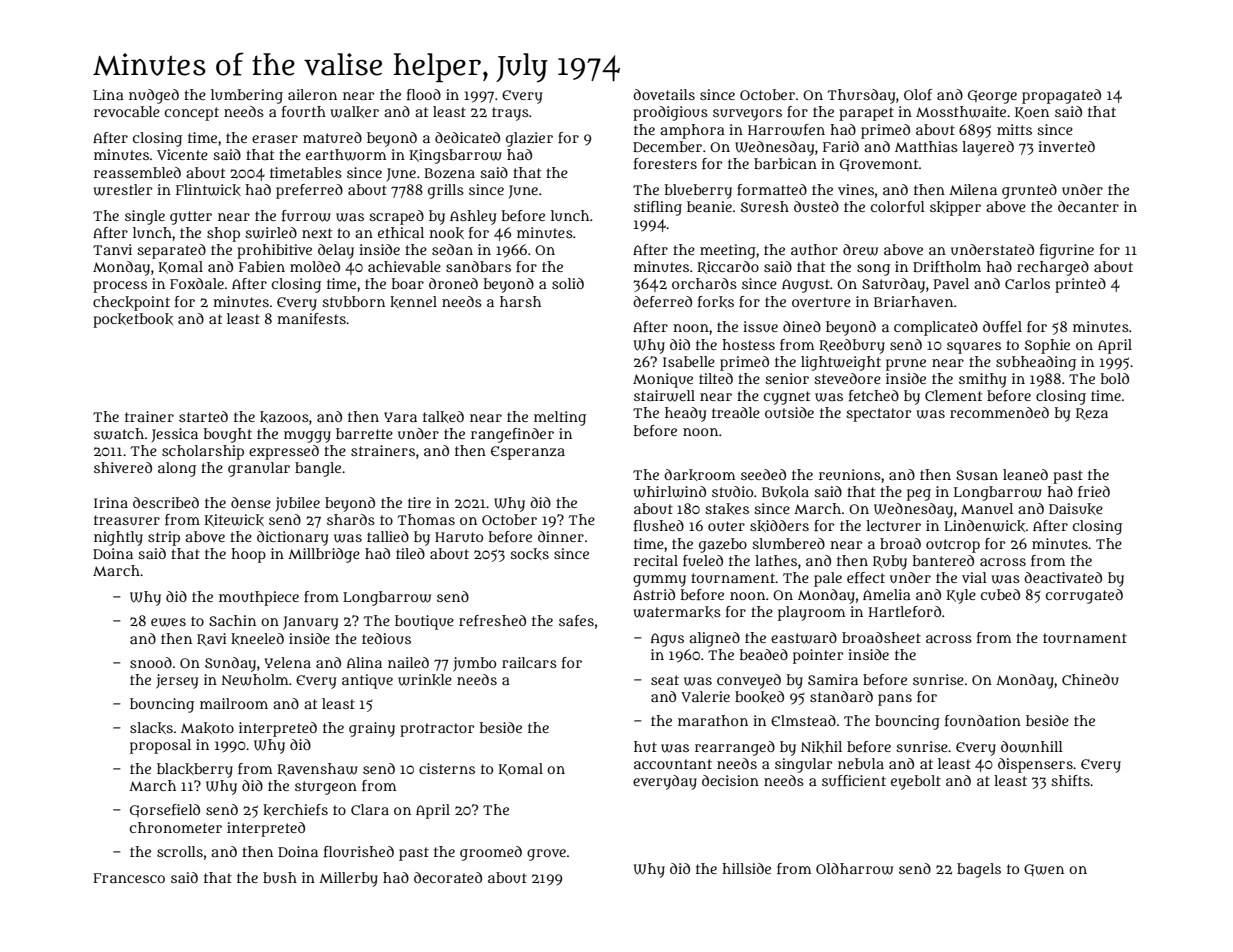 The width and height of the document is (1233, 952). I want to click on Thursday, so click(861, 96).
